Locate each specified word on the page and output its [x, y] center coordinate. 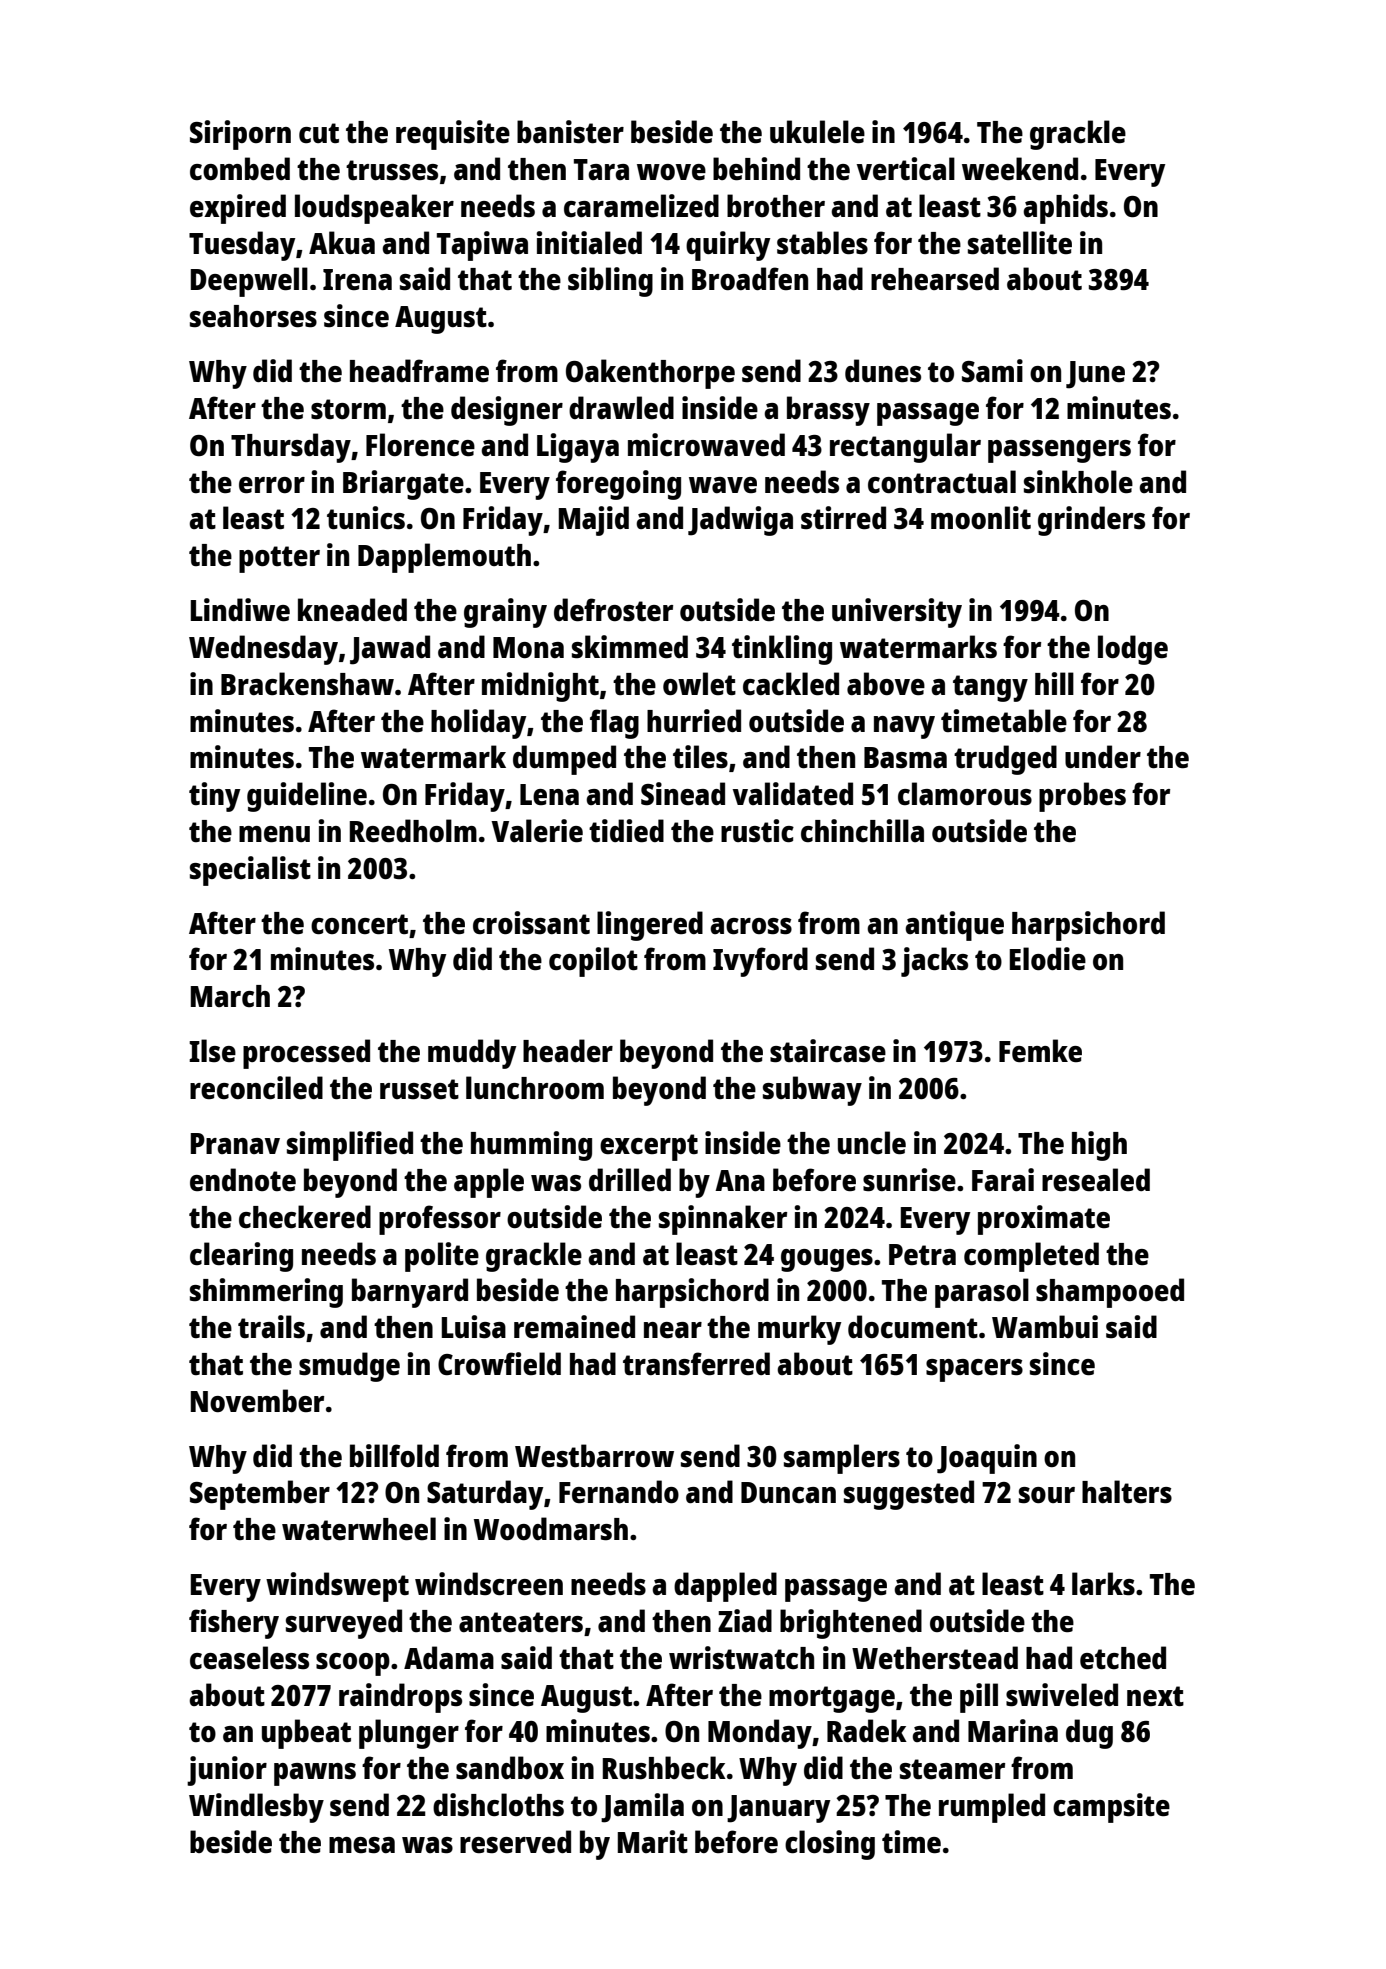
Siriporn [240, 135]
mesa [362, 1845]
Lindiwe [240, 610]
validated [793, 793]
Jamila [642, 1808]
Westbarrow [594, 1455]
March [230, 996]
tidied [626, 831]
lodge [1133, 650]
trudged [1005, 760]
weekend [1020, 169]
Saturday [485, 1495]
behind [756, 169]
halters [1127, 1492]
